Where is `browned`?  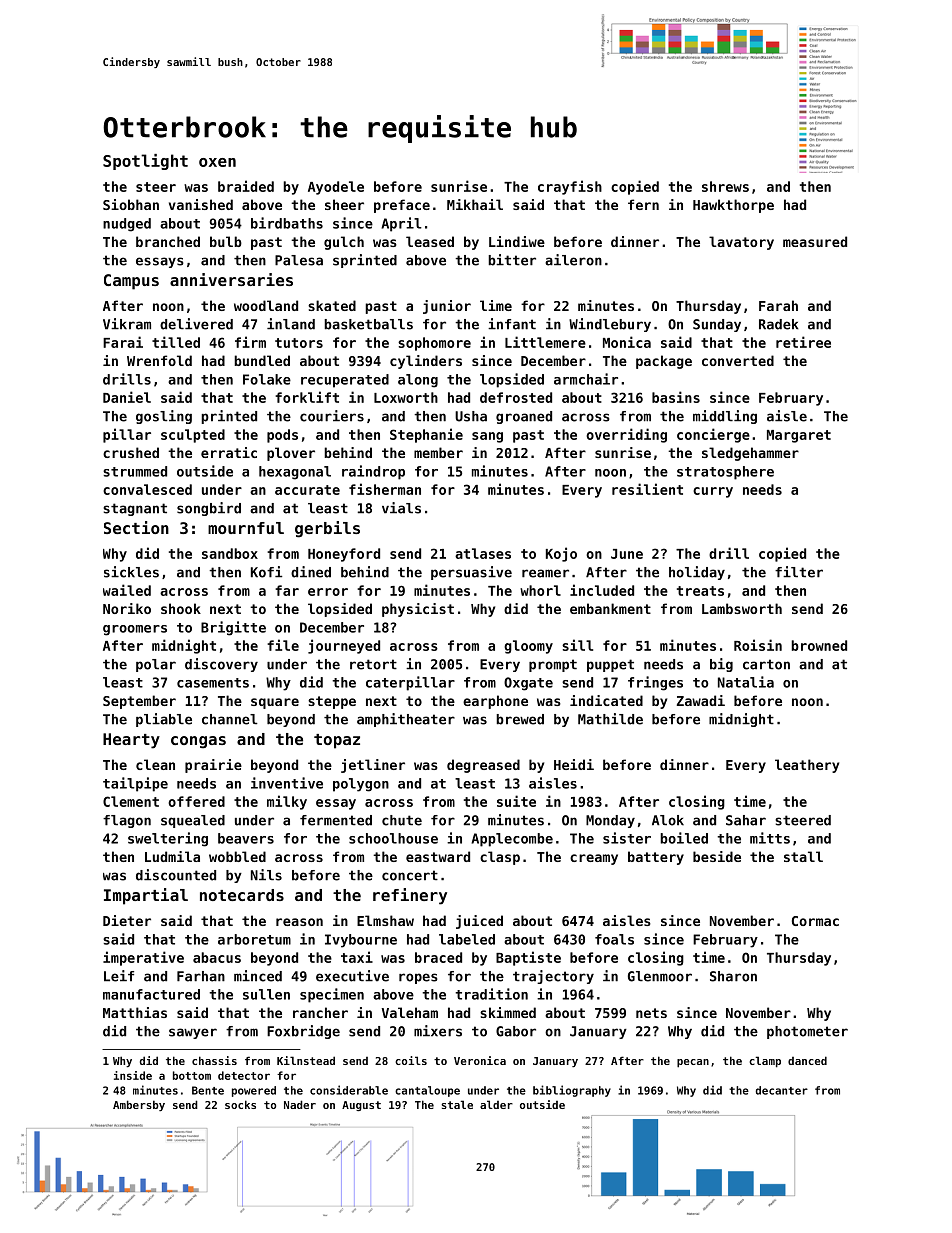
browned is located at coordinates (819, 645).
